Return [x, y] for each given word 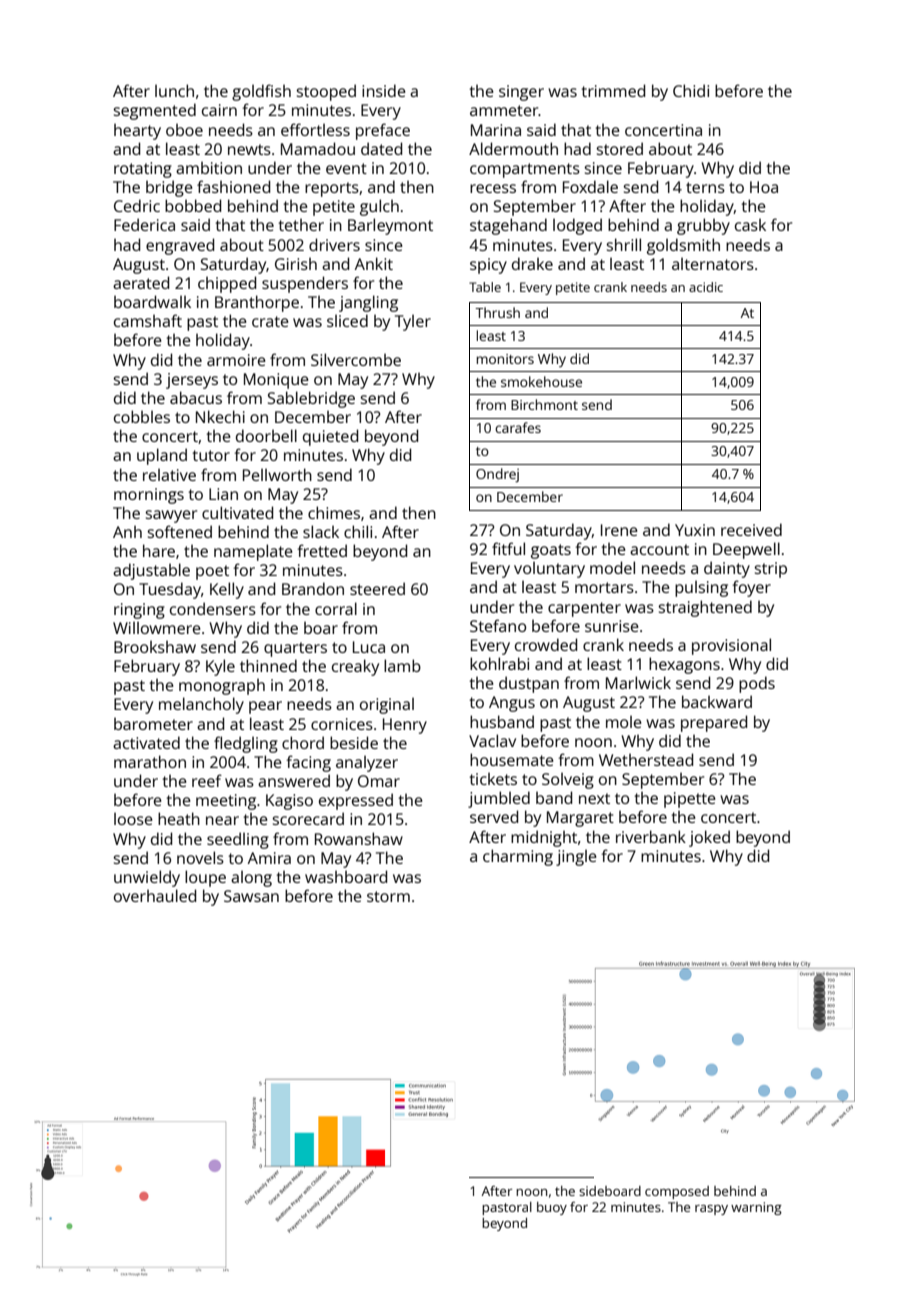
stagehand [508, 226]
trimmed [613, 90]
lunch [174, 90]
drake [532, 263]
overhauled [155, 895]
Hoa [764, 187]
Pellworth [277, 474]
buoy [552, 1208]
